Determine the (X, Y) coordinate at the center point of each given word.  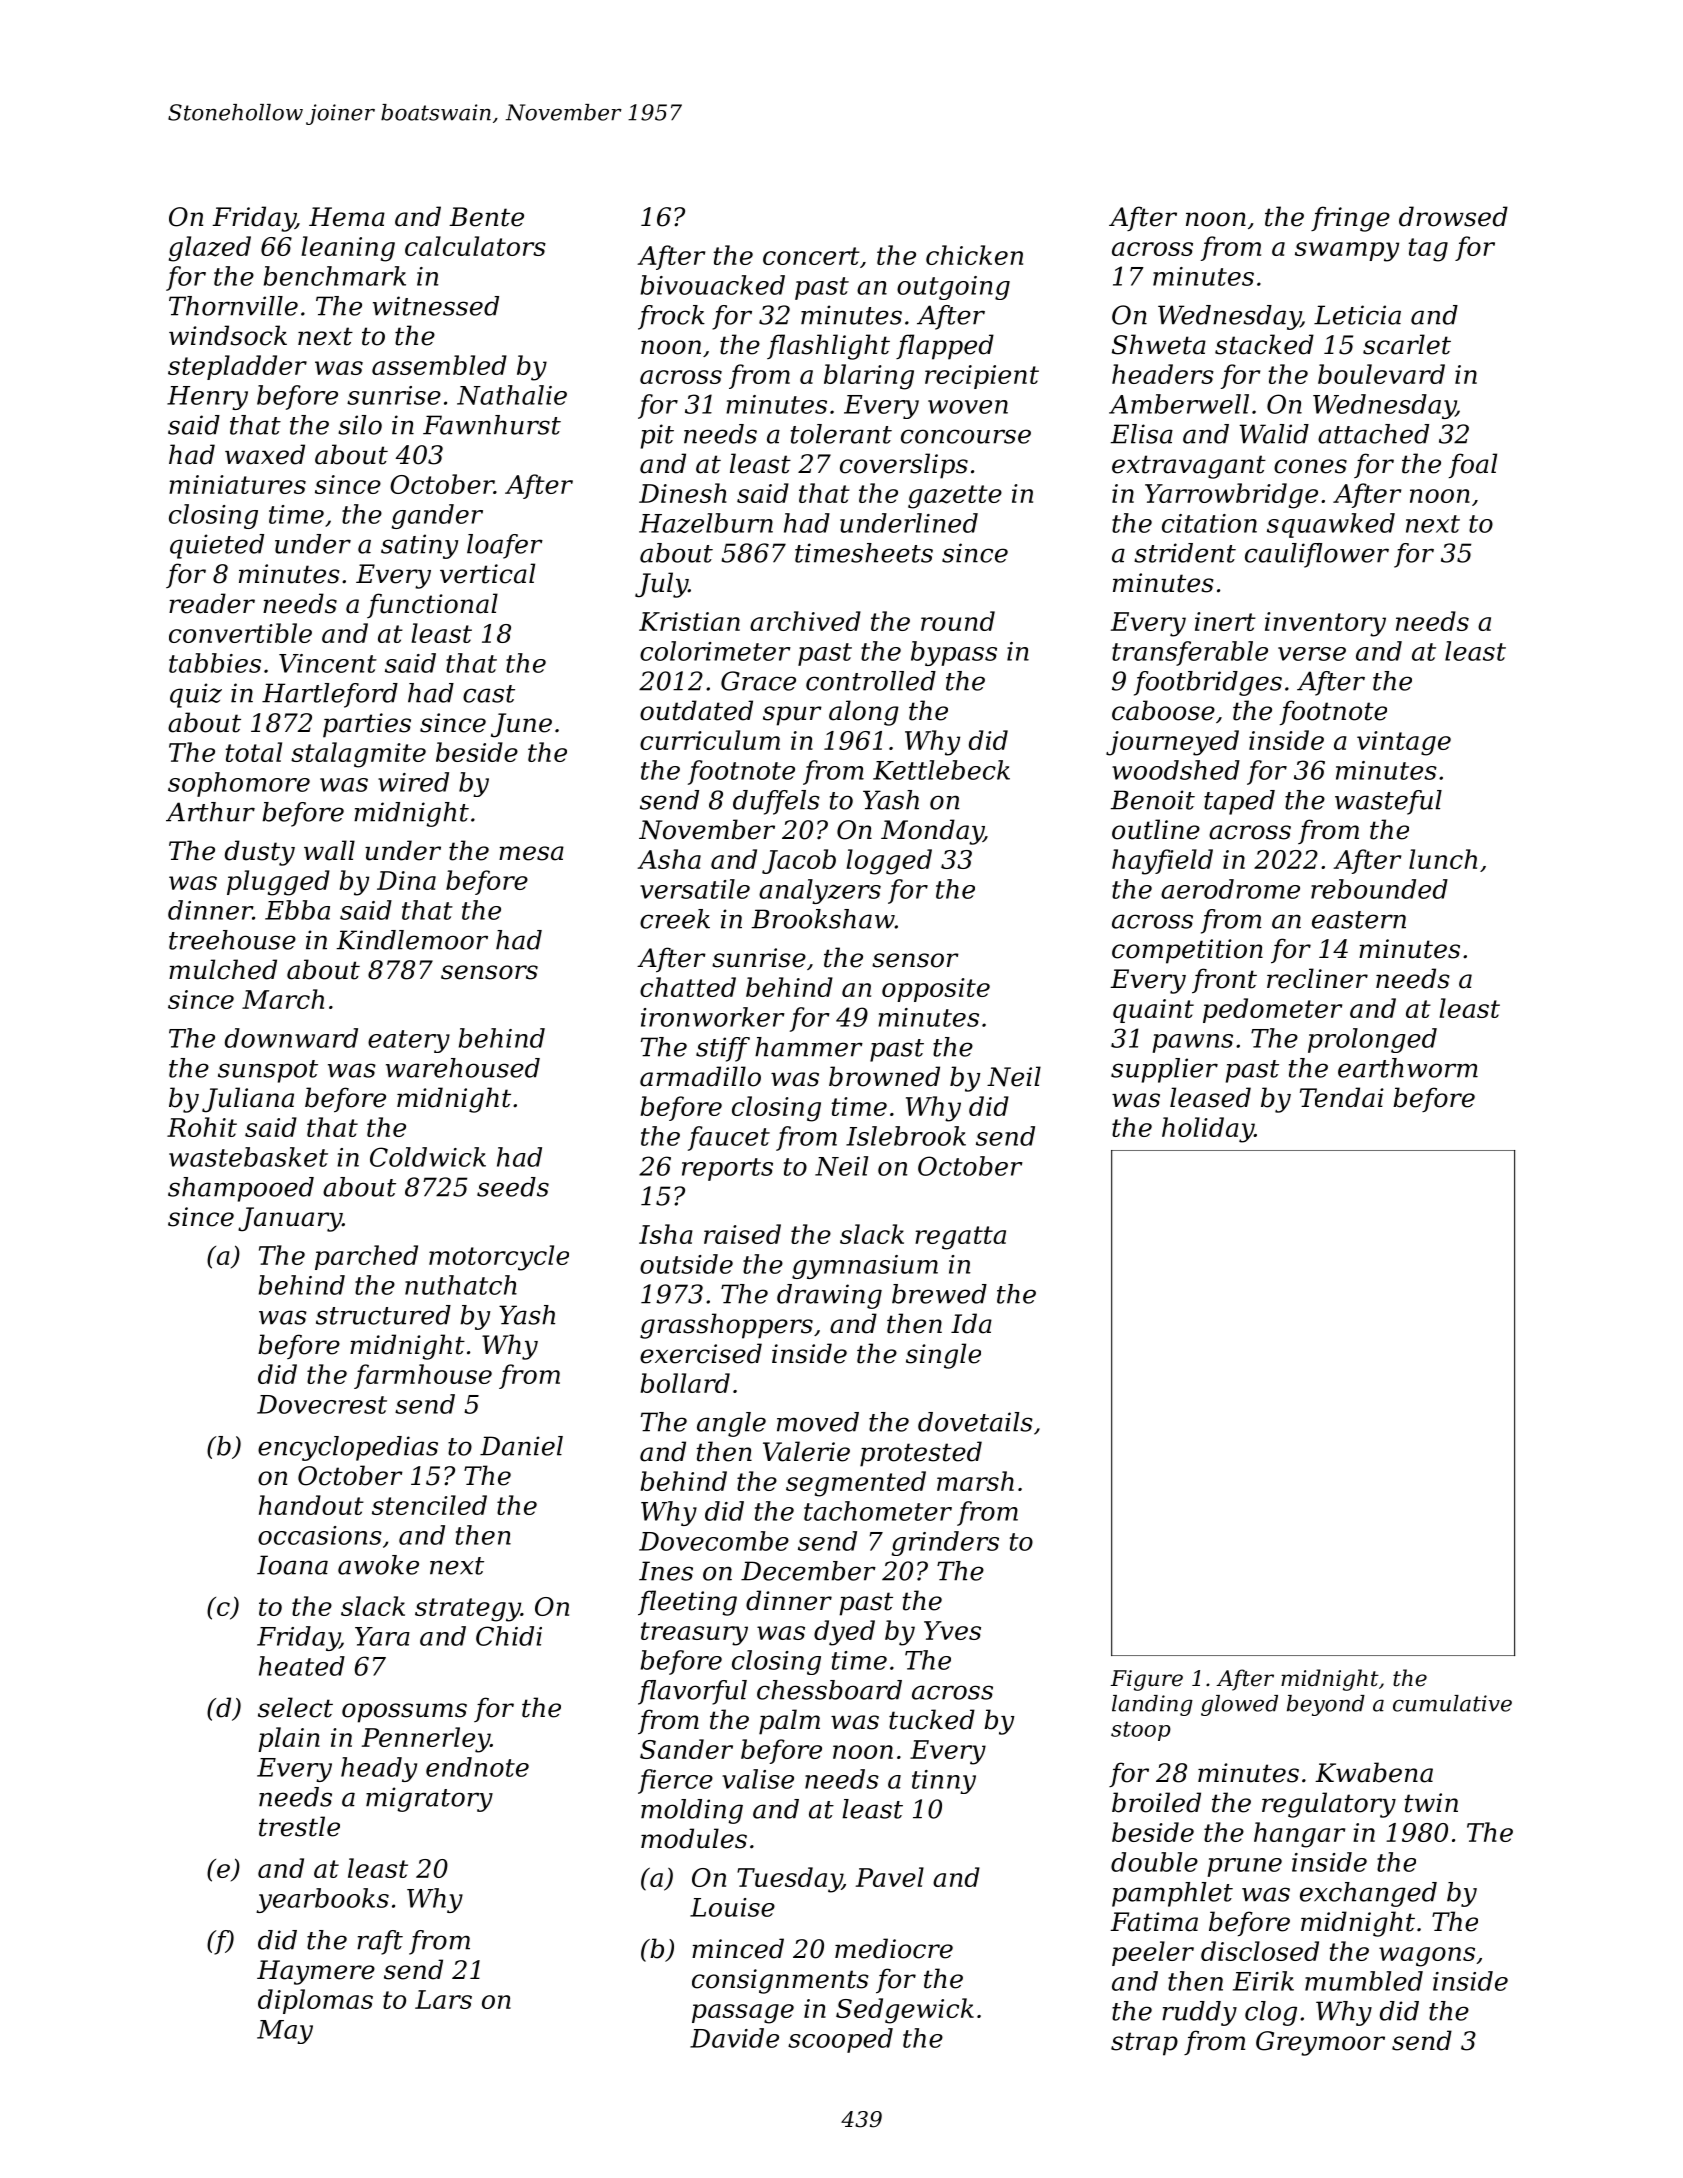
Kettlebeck (941, 770)
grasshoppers (726, 1326)
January (290, 1219)
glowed (1239, 1705)
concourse (966, 436)
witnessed (436, 306)
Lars (443, 1999)
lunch (1443, 859)
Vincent (328, 663)
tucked (932, 1719)
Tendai (1342, 1097)
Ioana (292, 1565)
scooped (840, 2040)
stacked (1264, 344)
